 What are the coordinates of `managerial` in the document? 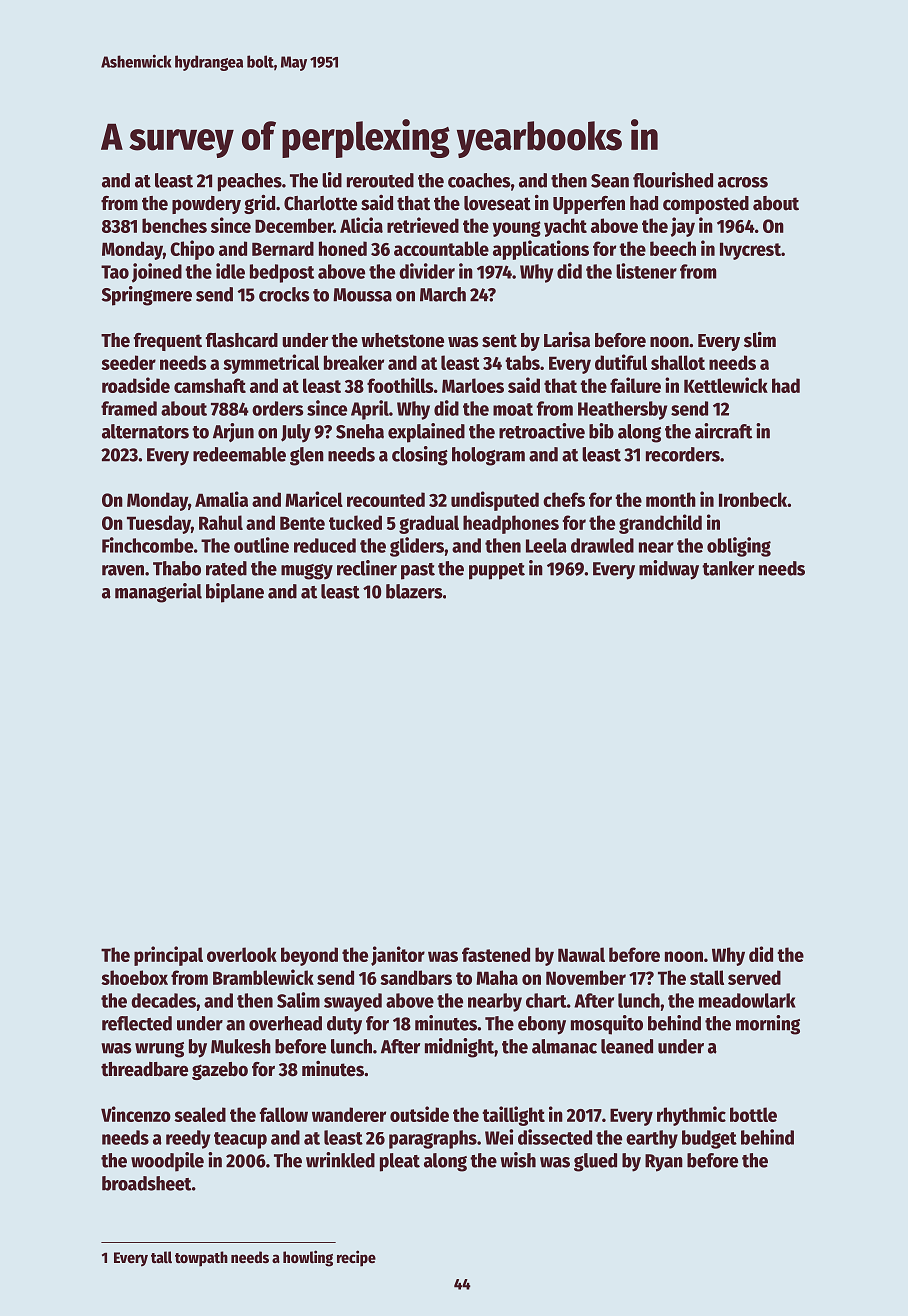 It's located at (158, 593).
